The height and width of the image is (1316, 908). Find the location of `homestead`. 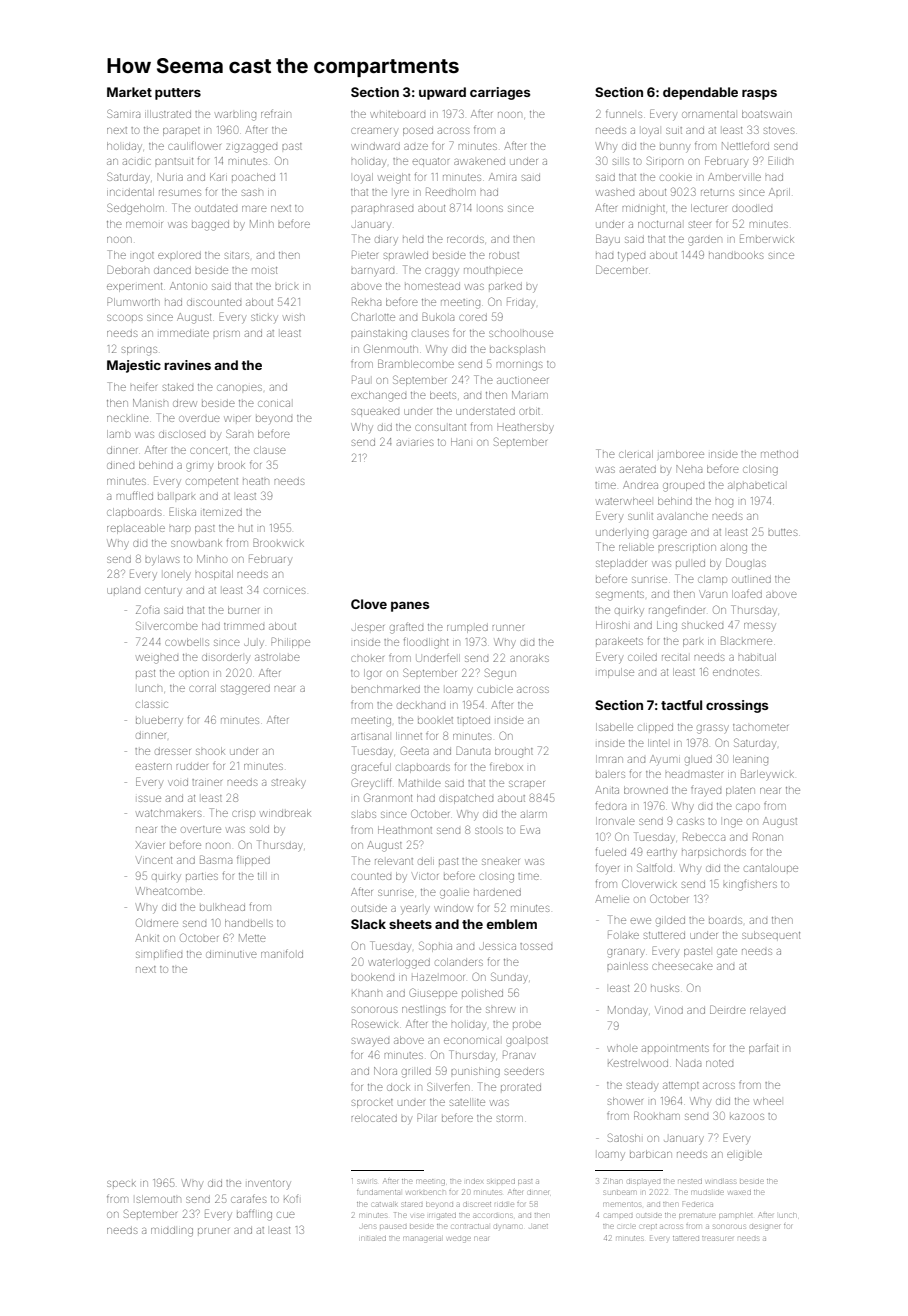

homestead is located at coordinates (432, 286).
